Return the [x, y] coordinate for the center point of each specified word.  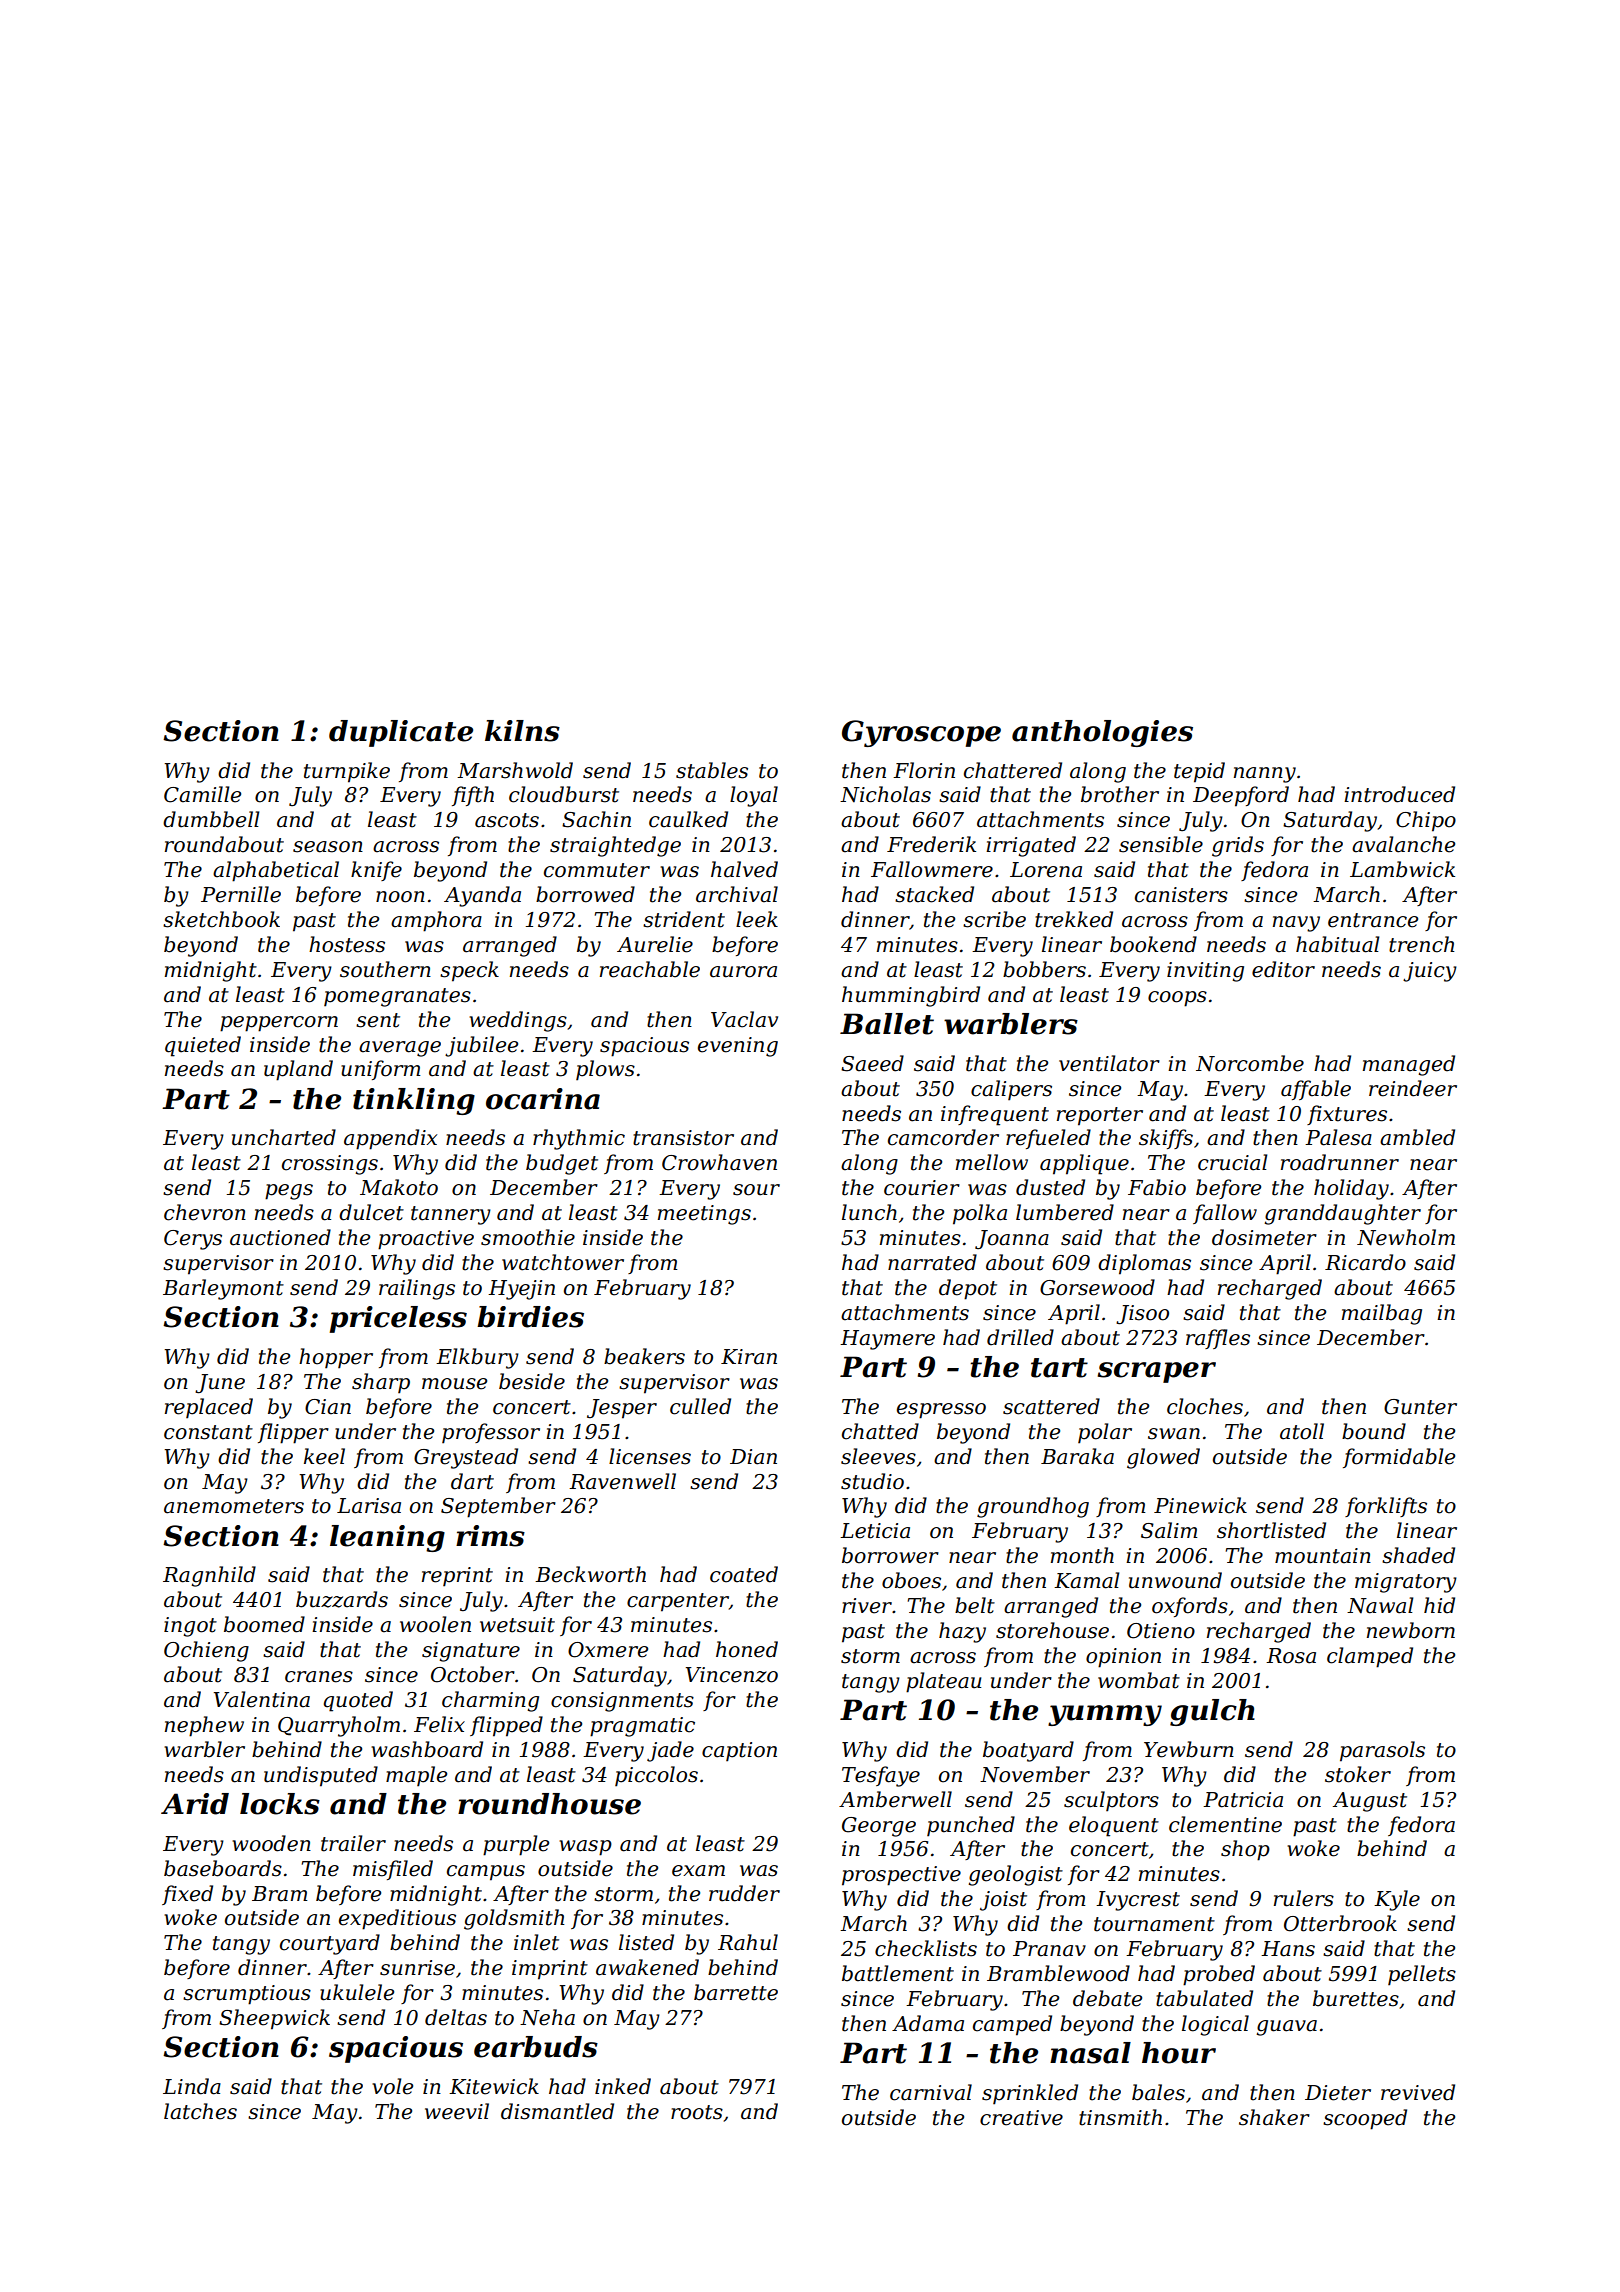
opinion [1123, 1658]
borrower [890, 1555]
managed [1409, 1065]
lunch [869, 1212]
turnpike [347, 772]
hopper [336, 1358]
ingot [190, 1627]
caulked [688, 819]
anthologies [1102, 733]
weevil [457, 2111]
